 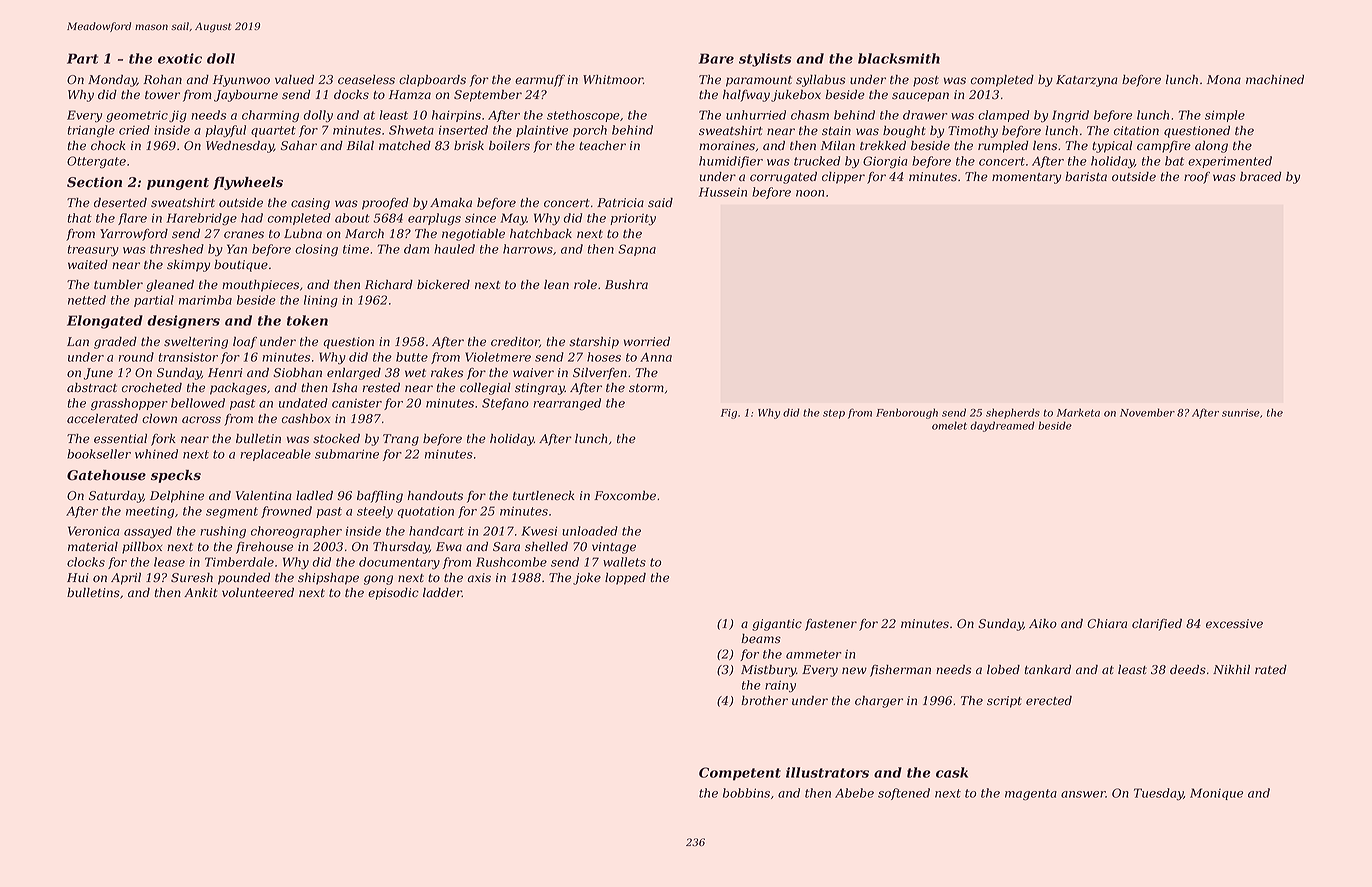 I want to click on Competent, so click(x=740, y=774).
